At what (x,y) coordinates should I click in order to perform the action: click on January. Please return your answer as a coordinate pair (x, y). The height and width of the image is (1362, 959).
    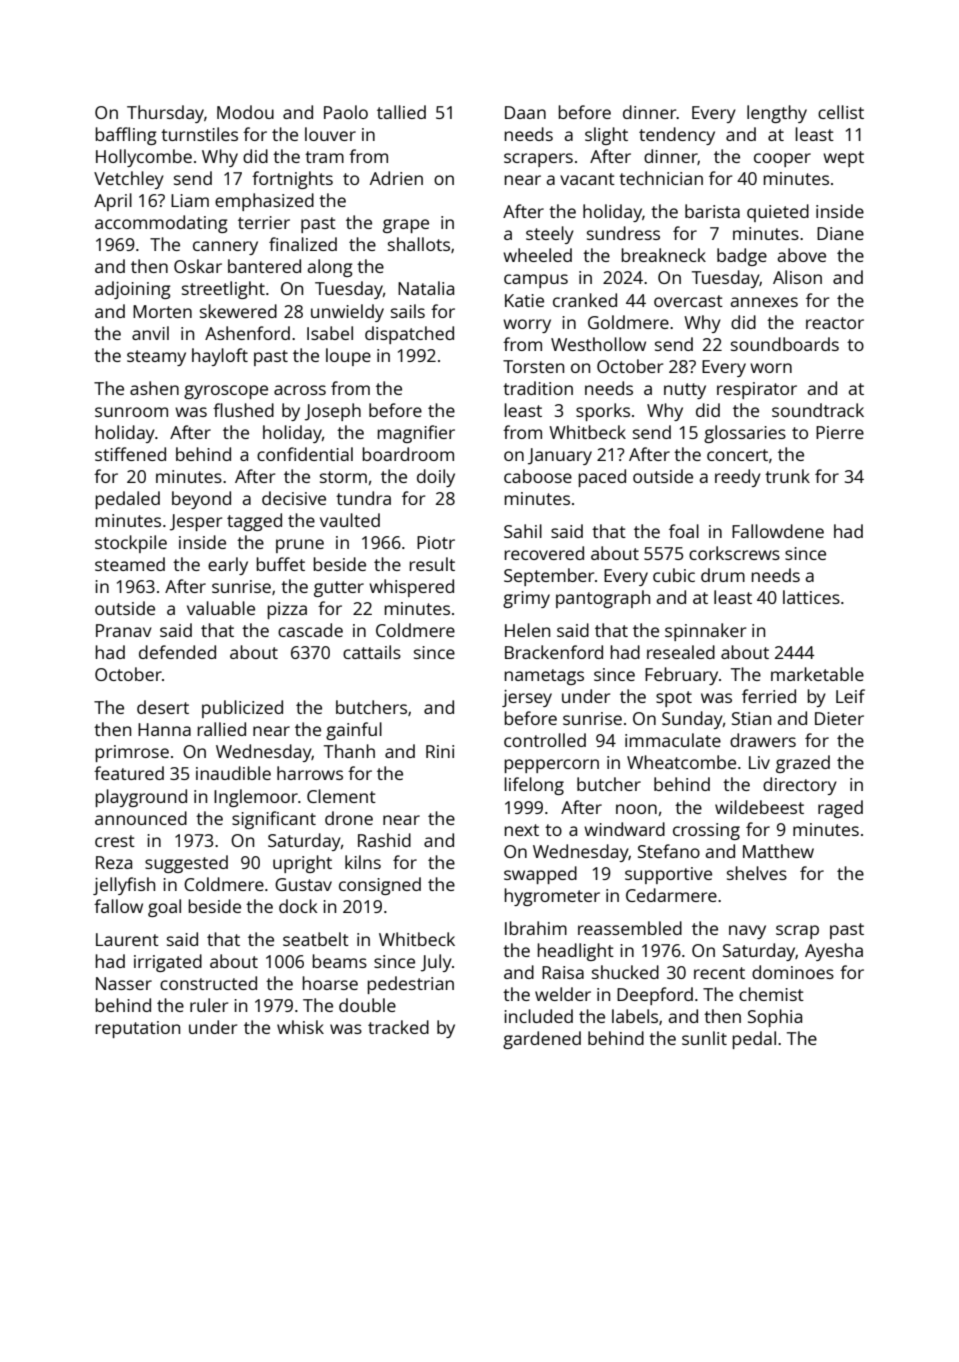
    Looking at the image, I should click on (560, 456).
